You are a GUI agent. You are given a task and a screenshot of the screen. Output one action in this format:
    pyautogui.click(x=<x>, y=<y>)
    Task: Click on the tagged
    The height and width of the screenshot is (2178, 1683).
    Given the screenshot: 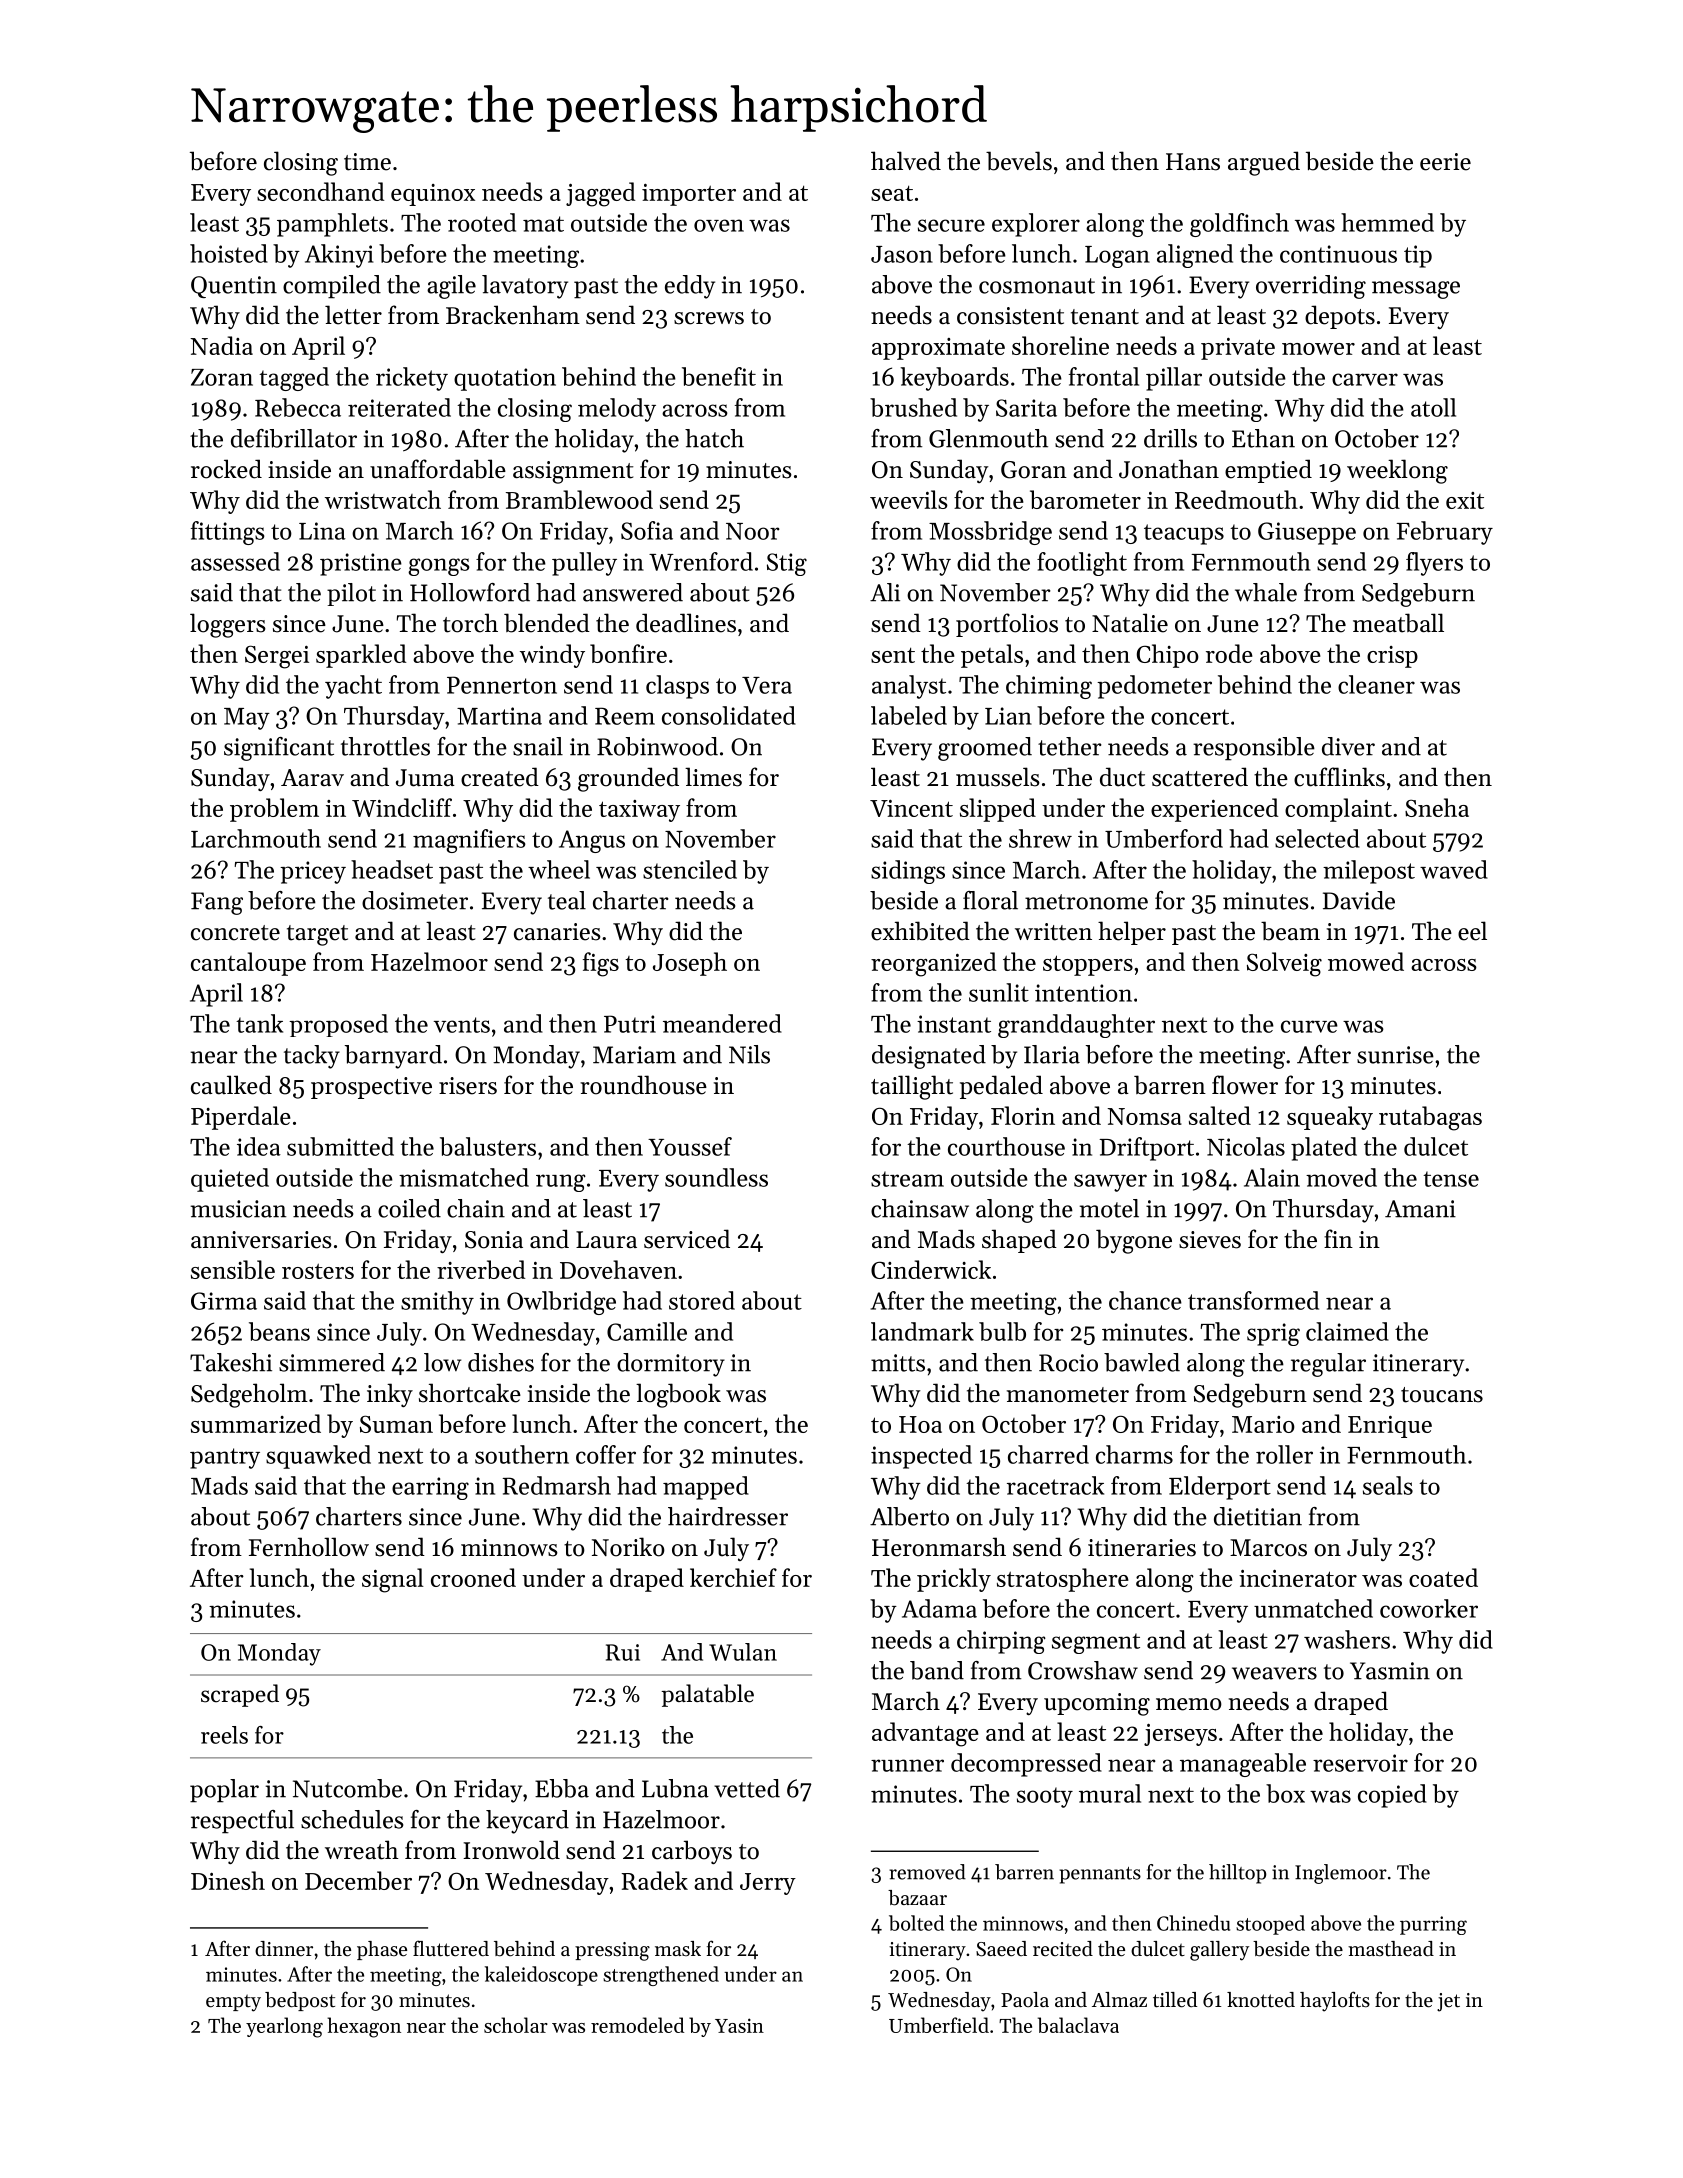 What is the action you would take?
    pyautogui.click(x=294, y=379)
